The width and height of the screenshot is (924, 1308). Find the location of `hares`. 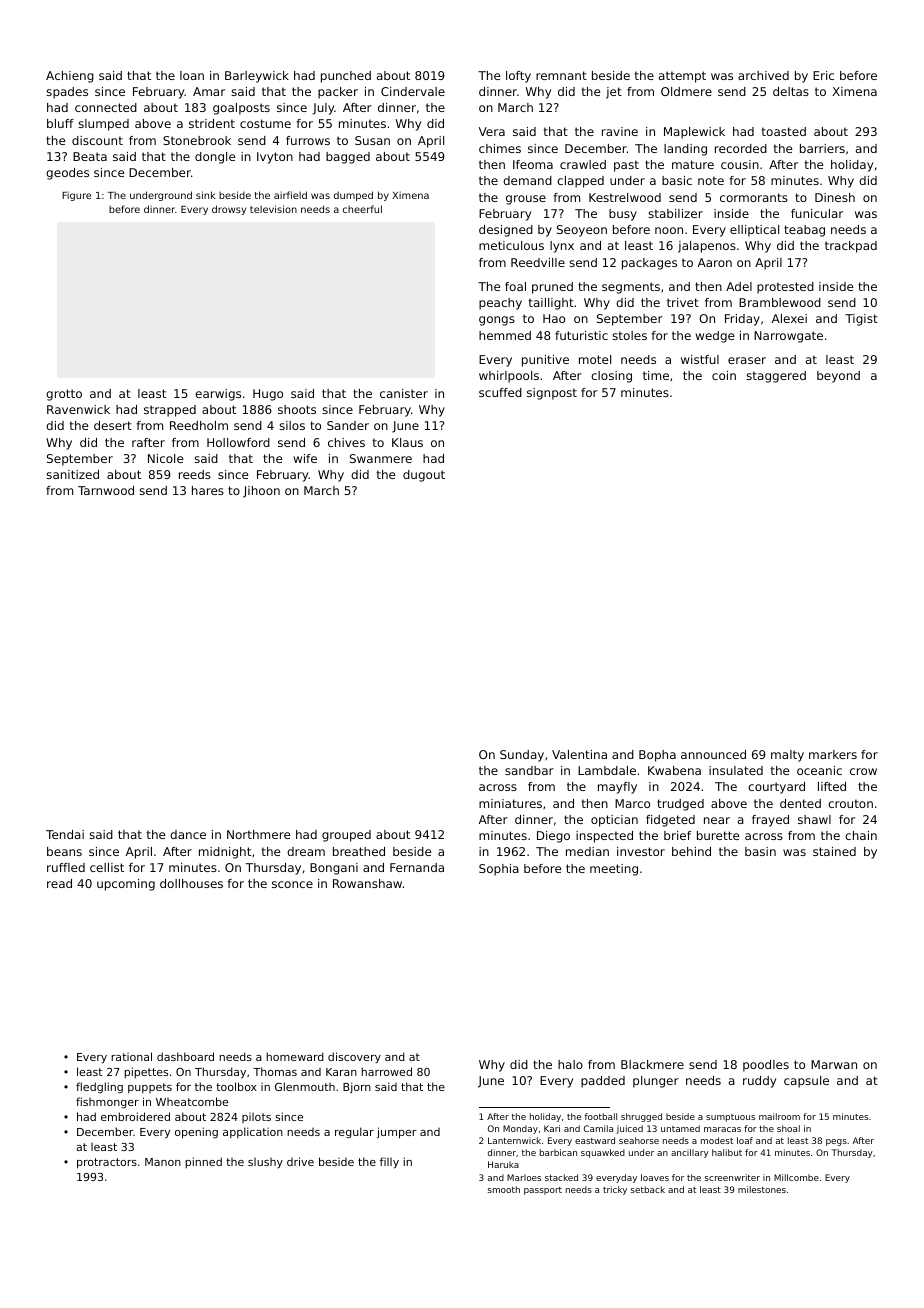

hares is located at coordinates (208, 490).
